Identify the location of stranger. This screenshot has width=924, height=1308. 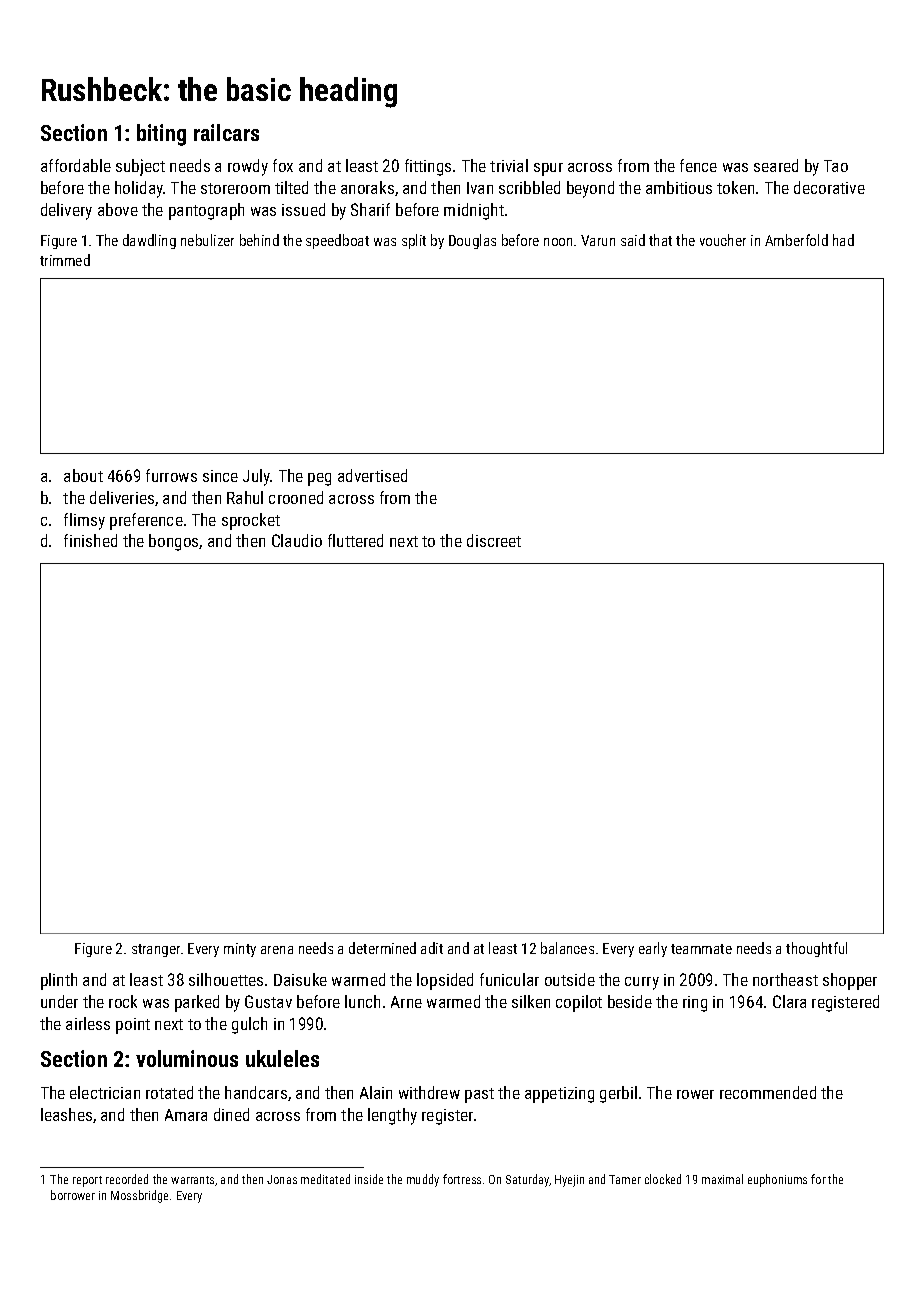
(156, 950).
